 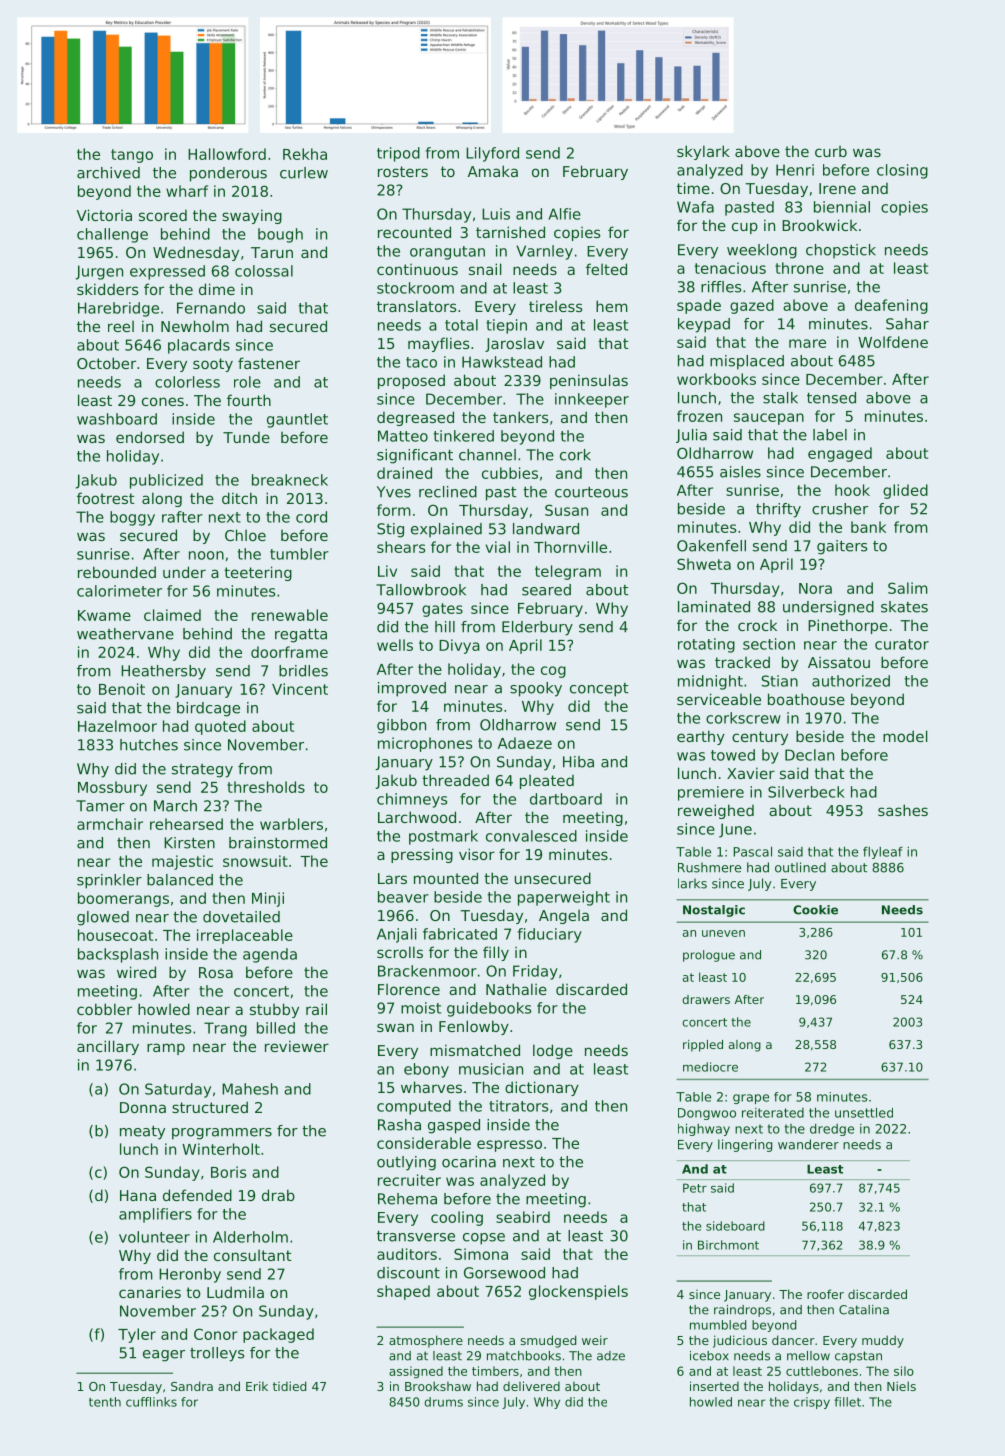 I want to click on tango, so click(x=132, y=156).
